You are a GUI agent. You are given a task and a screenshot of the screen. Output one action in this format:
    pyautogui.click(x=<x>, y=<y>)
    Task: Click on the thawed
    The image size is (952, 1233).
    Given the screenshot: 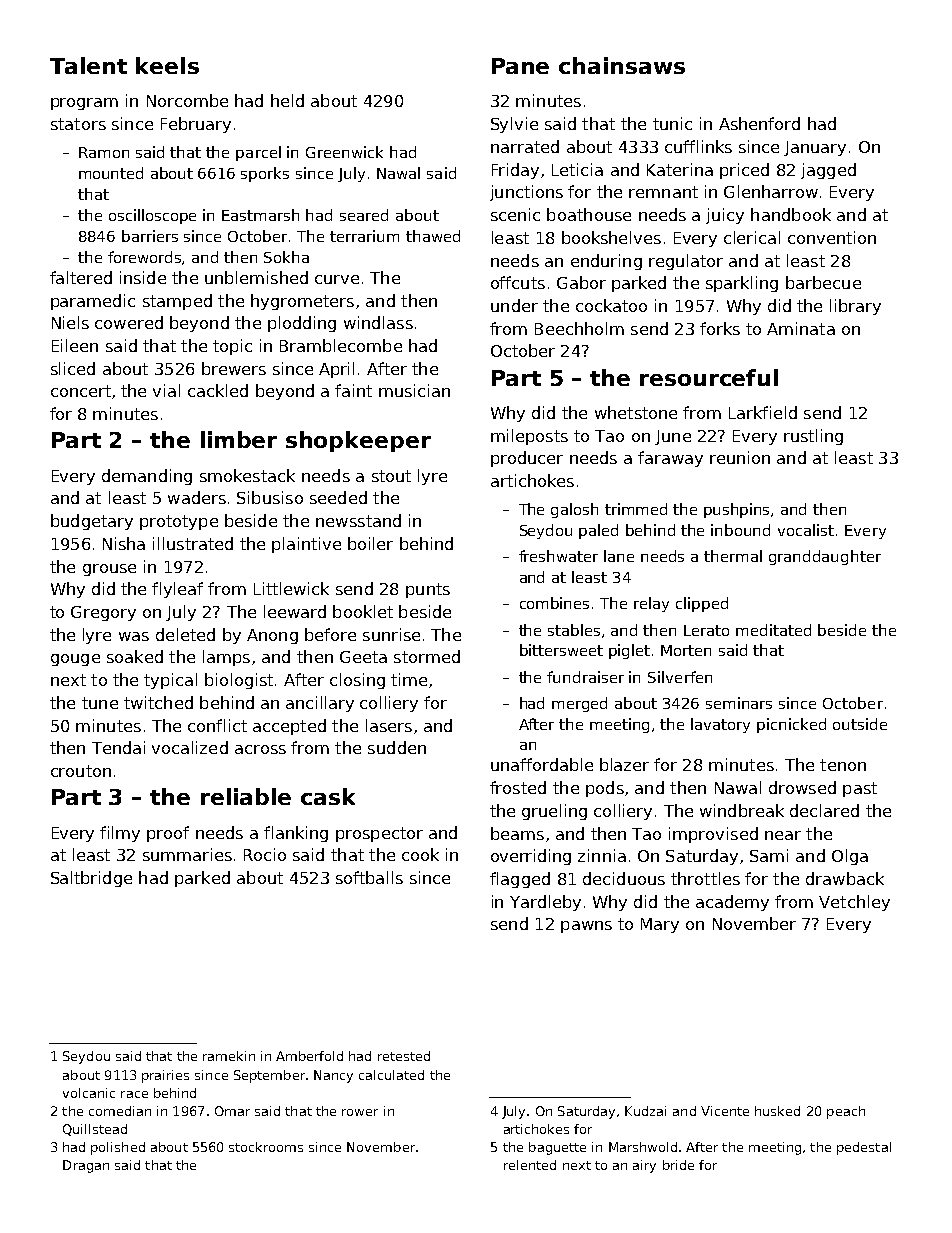 What is the action you would take?
    pyautogui.click(x=433, y=236)
